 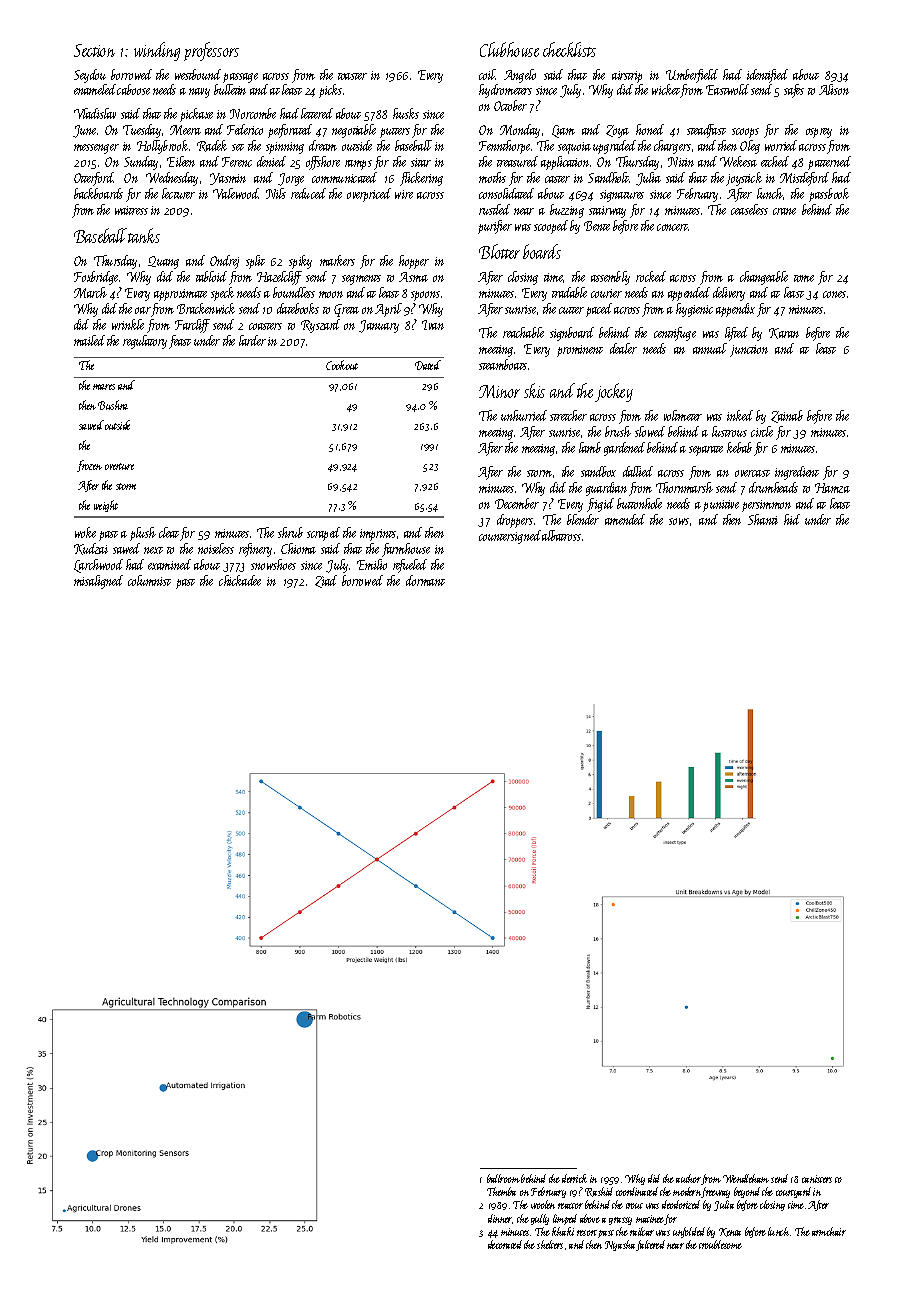 I want to click on shelters, so click(x=550, y=1244).
